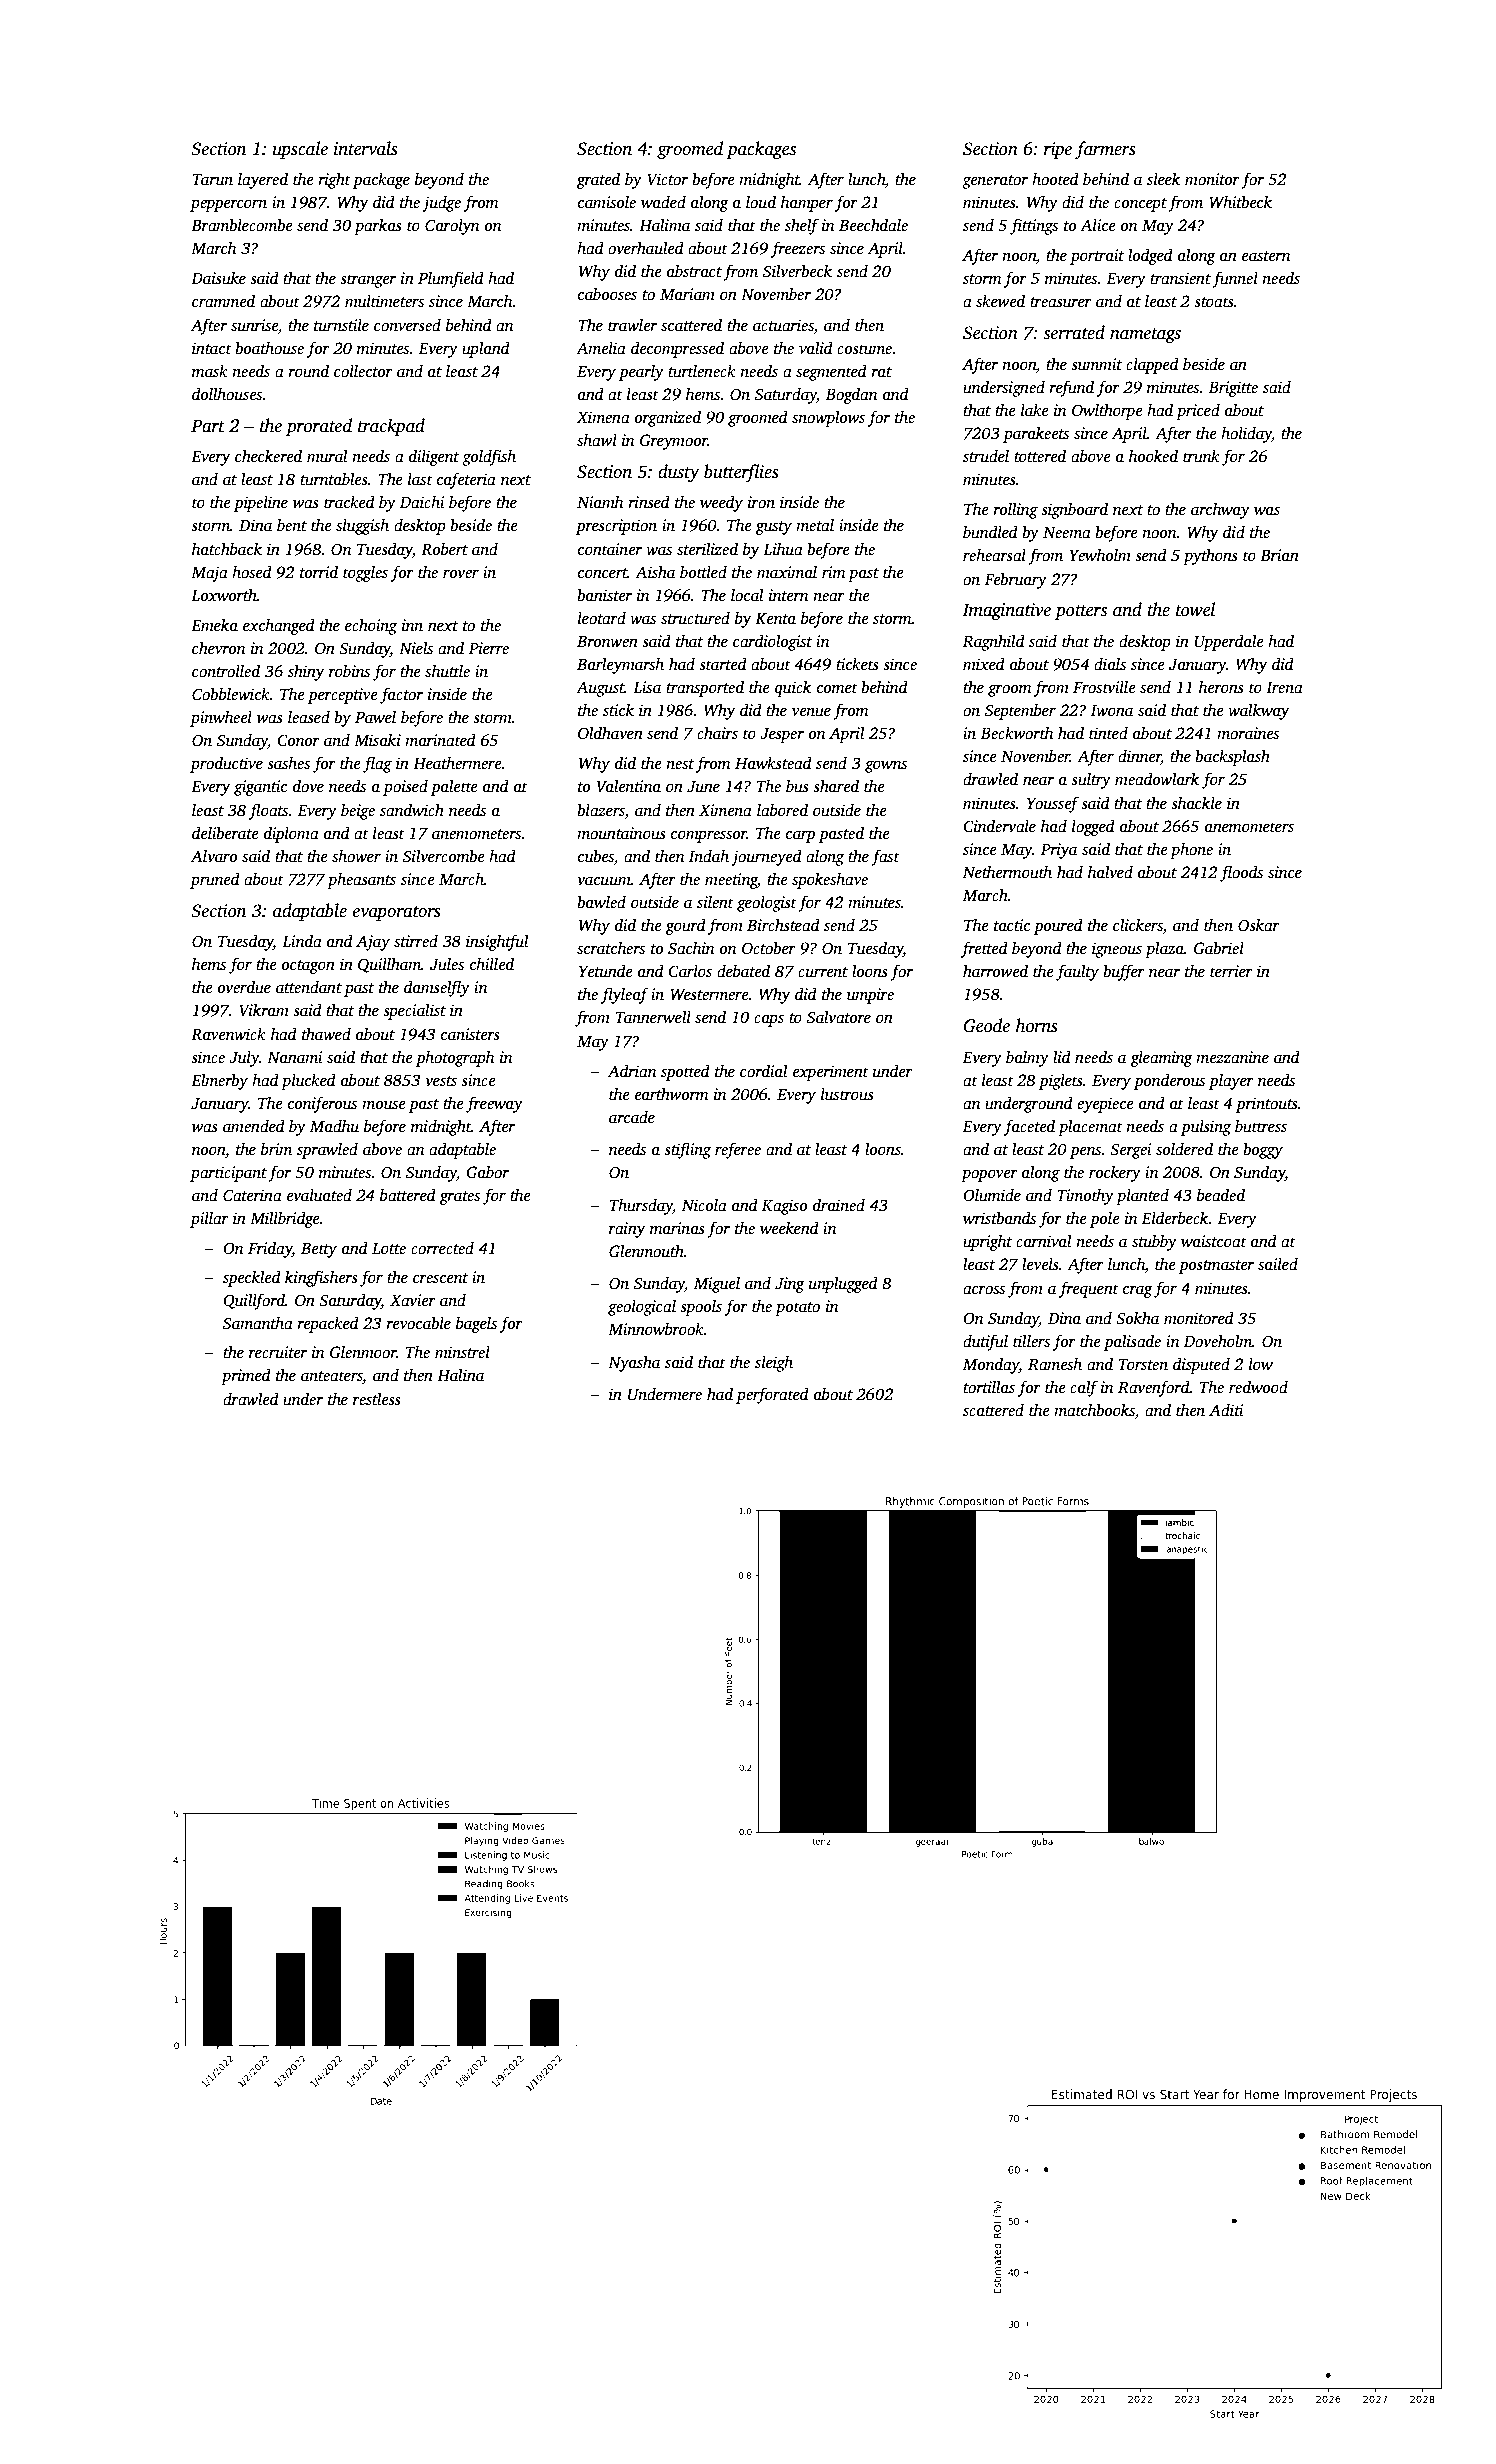  Describe the element at coordinates (246, 1377) in the image. I see `primed` at that location.
